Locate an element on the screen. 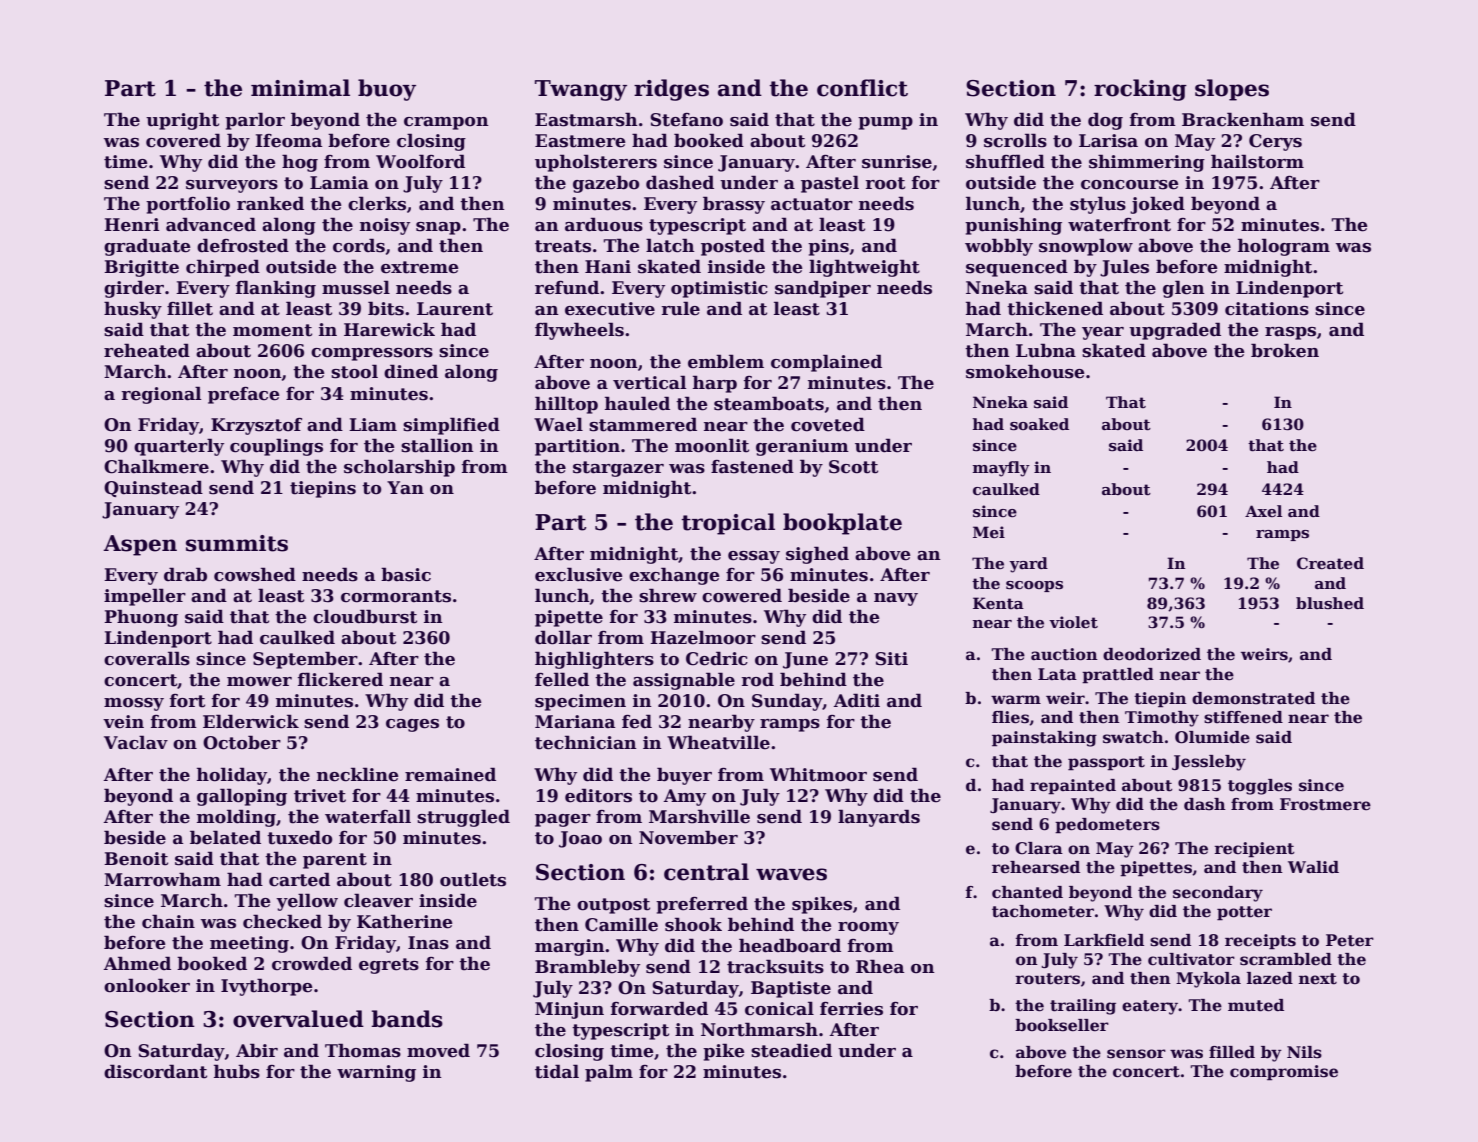 This screenshot has width=1478, height=1142. Stefano is located at coordinates (686, 120).
